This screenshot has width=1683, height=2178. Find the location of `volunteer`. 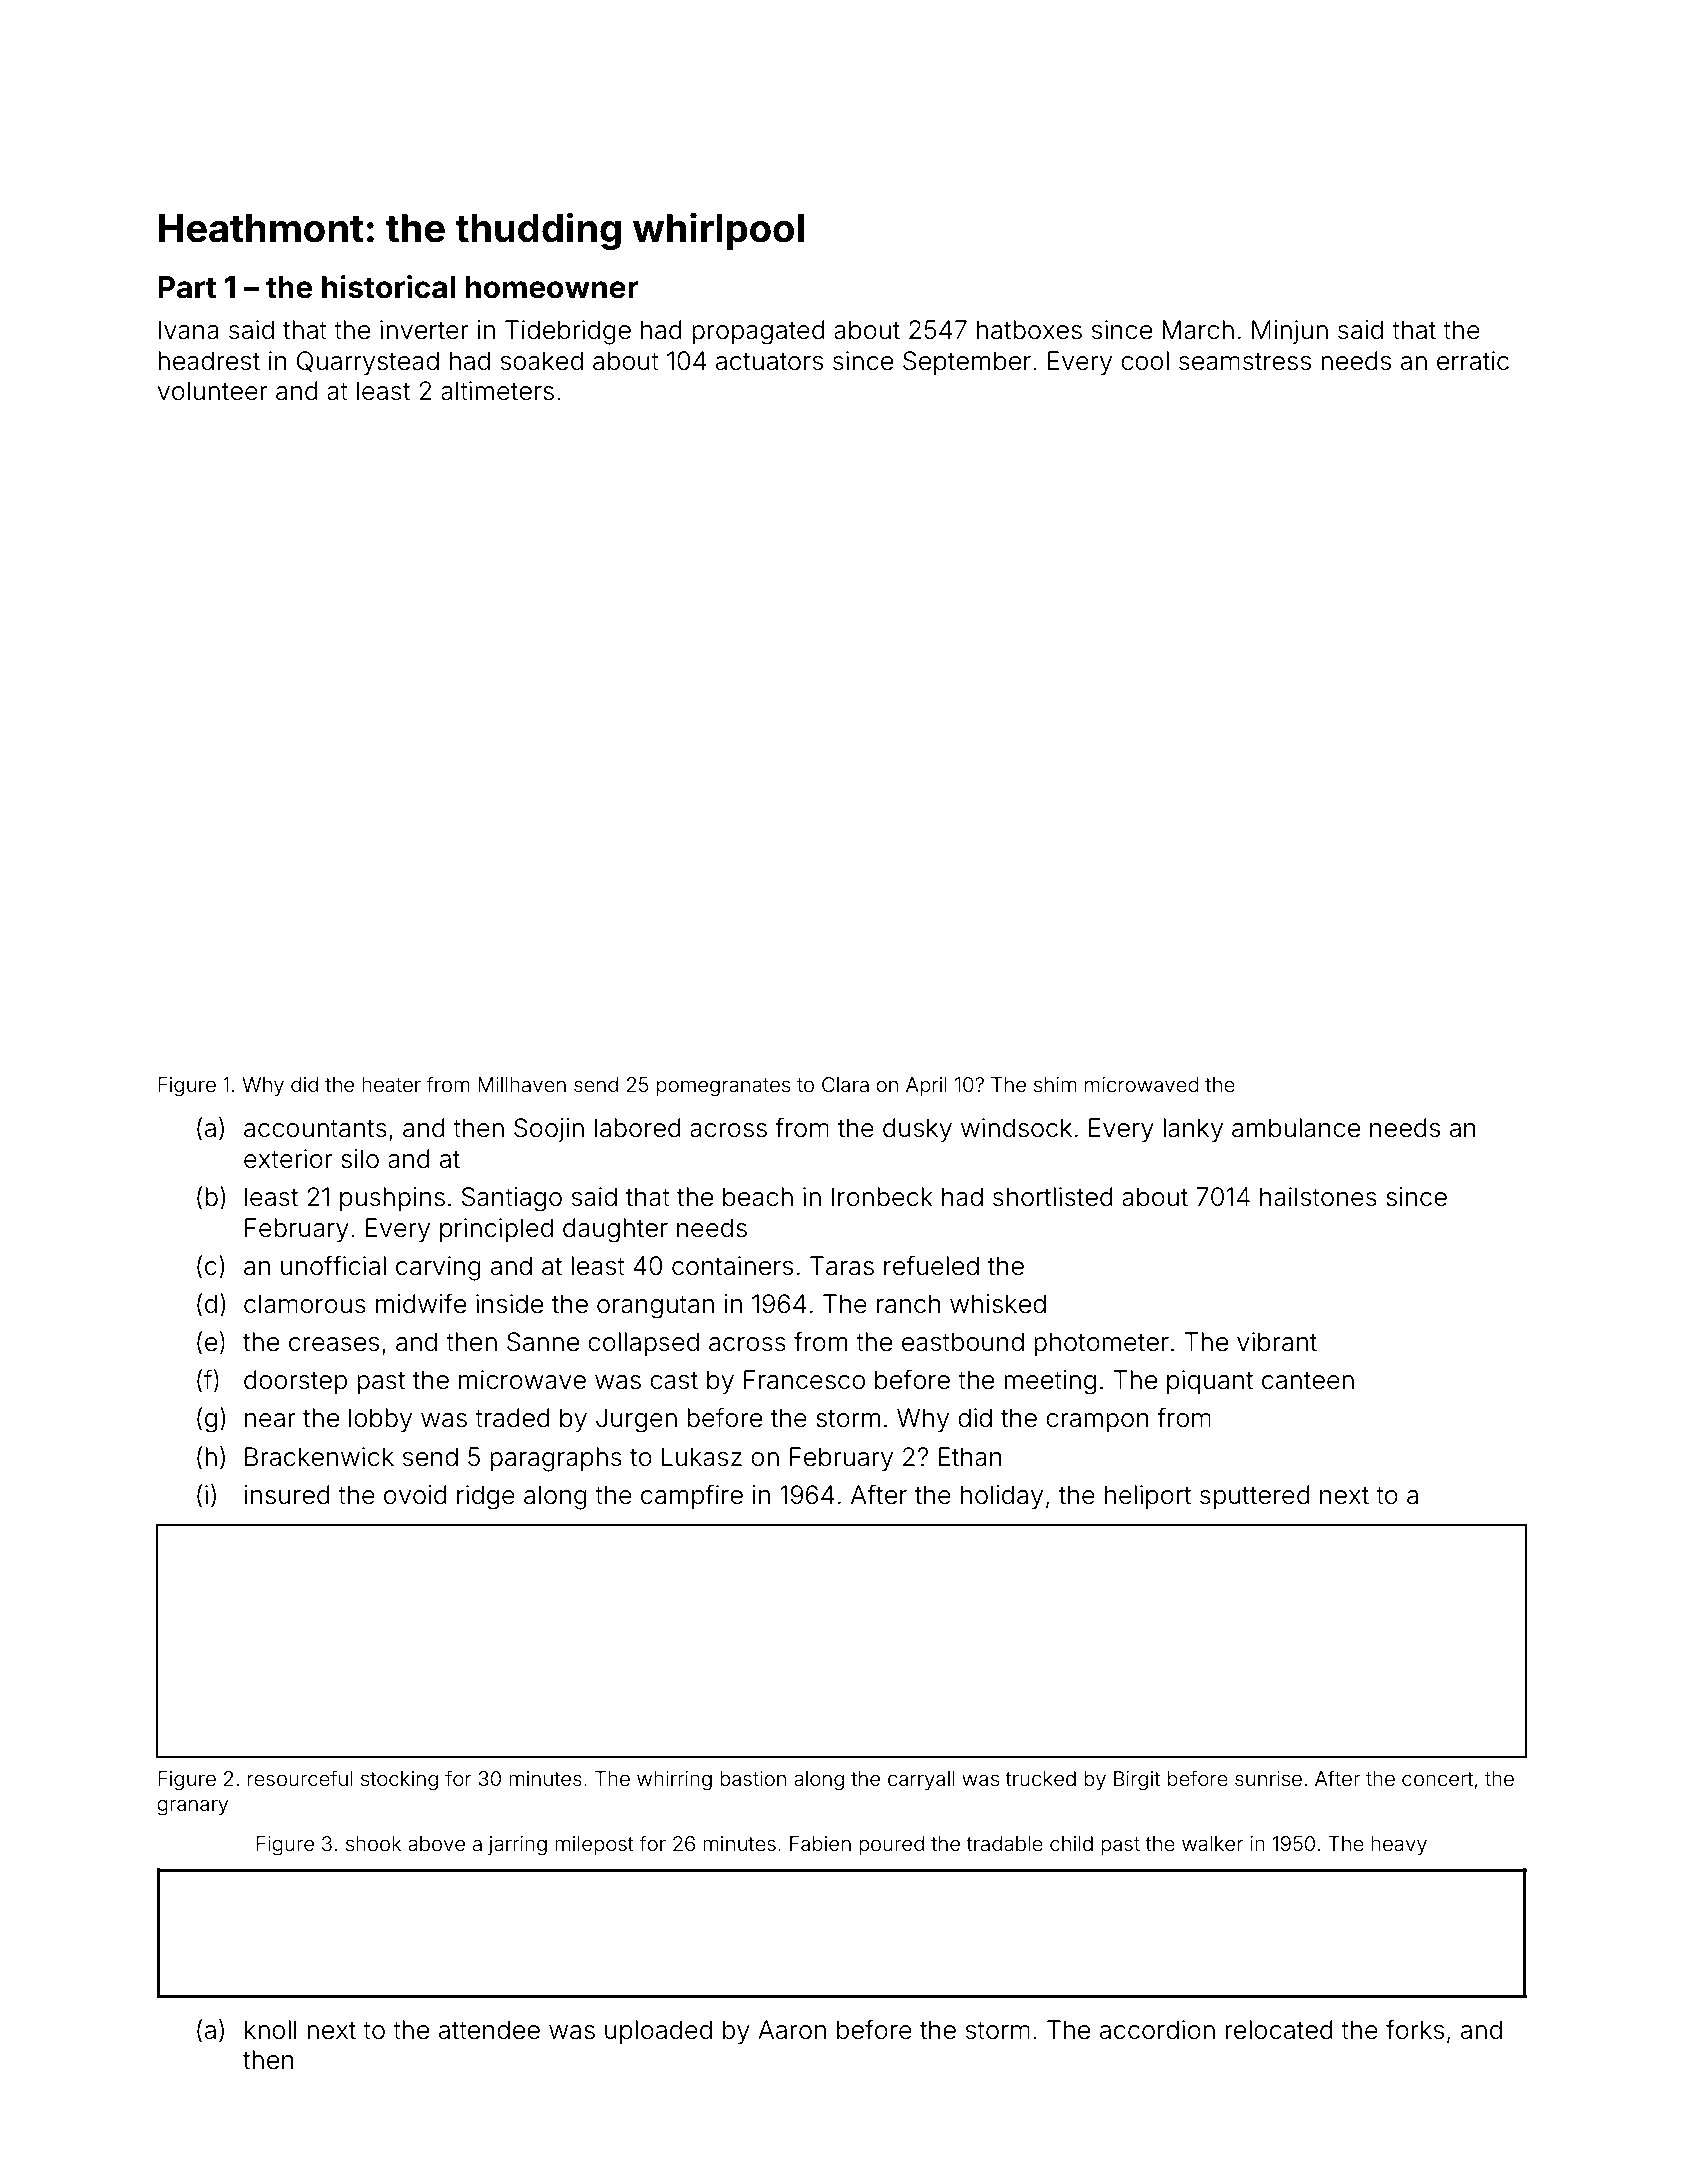

volunteer is located at coordinates (212, 391).
